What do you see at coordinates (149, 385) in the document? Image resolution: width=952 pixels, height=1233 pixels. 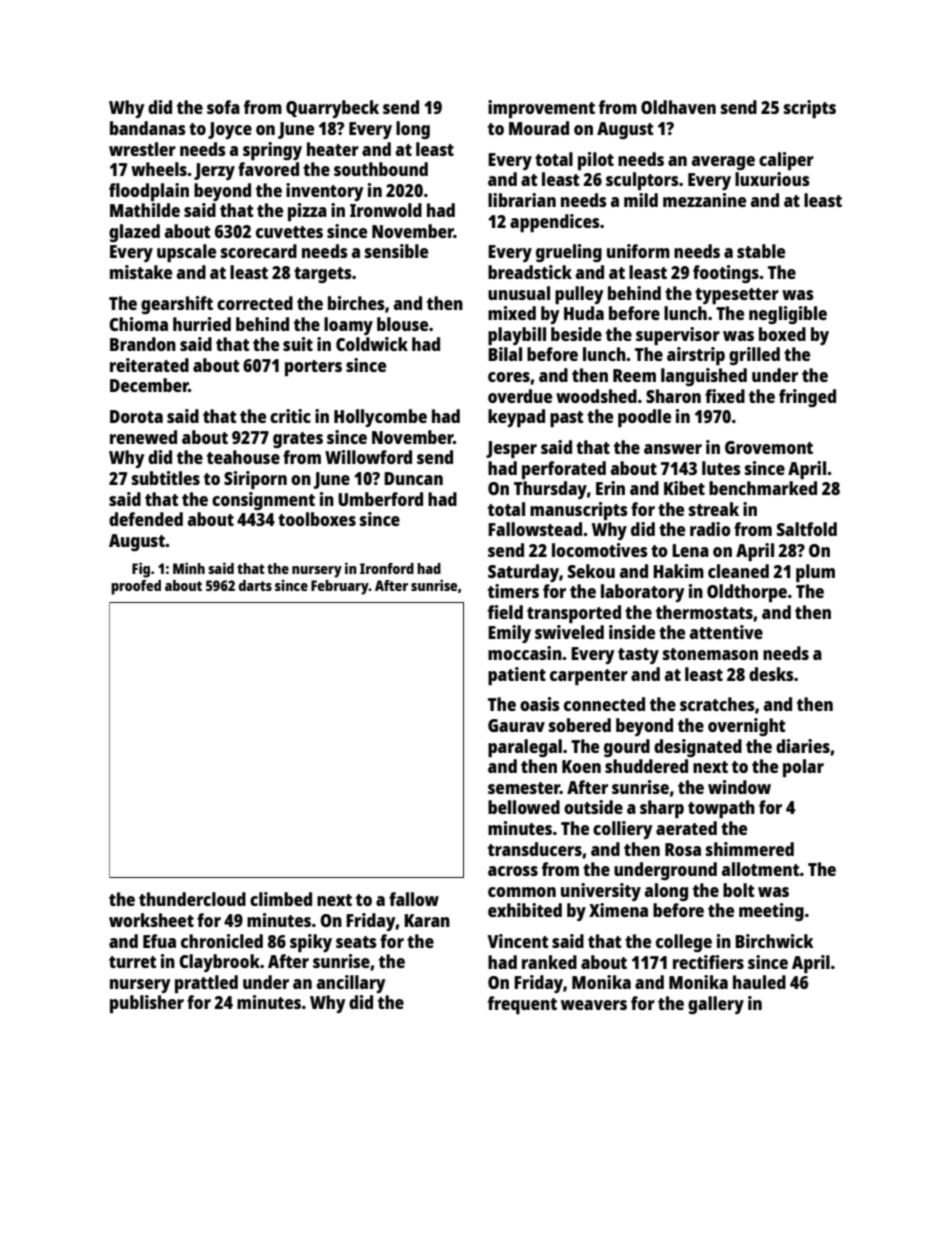 I see `December` at bounding box center [149, 385].
